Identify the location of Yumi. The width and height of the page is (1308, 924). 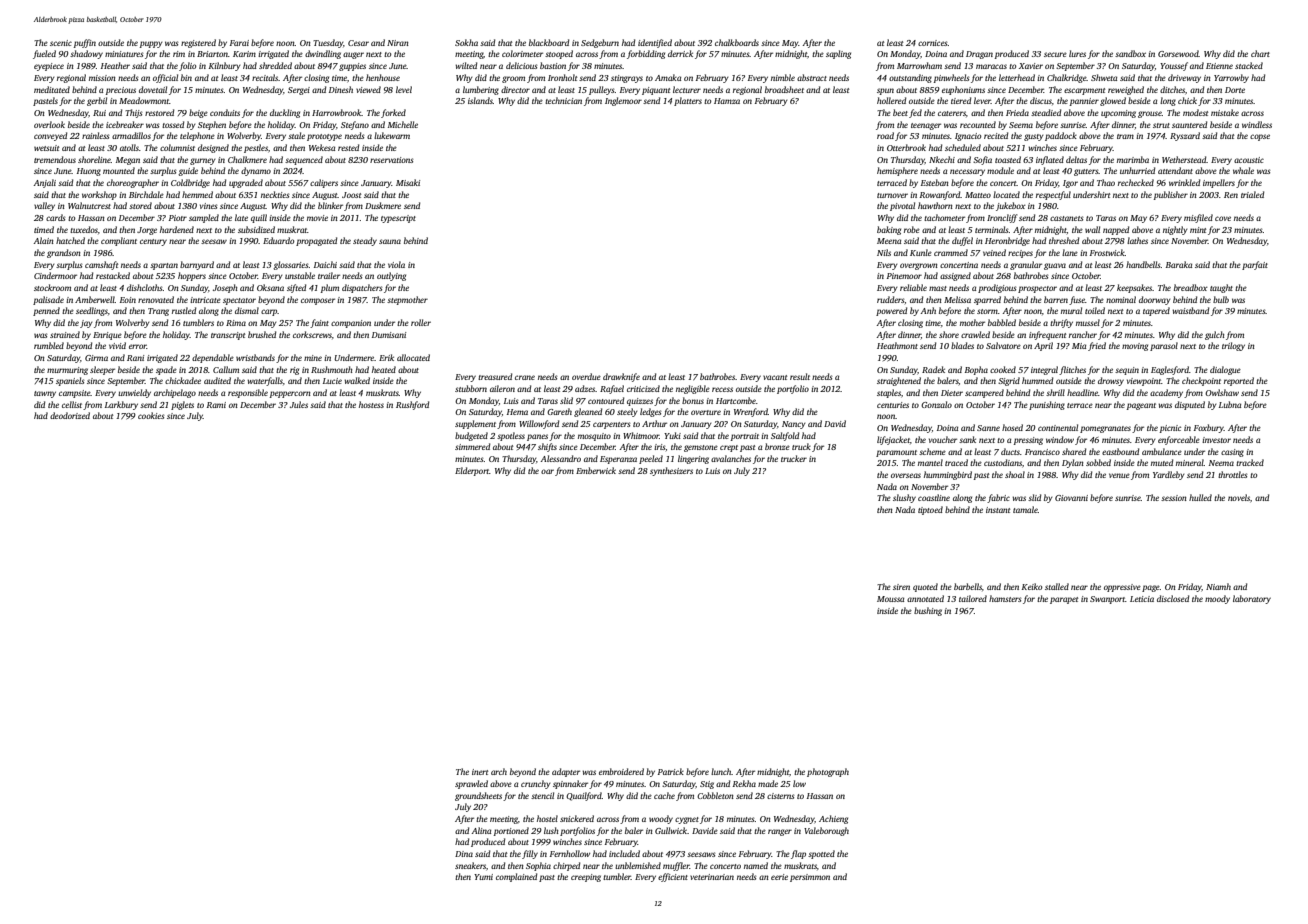
(483, 877).
